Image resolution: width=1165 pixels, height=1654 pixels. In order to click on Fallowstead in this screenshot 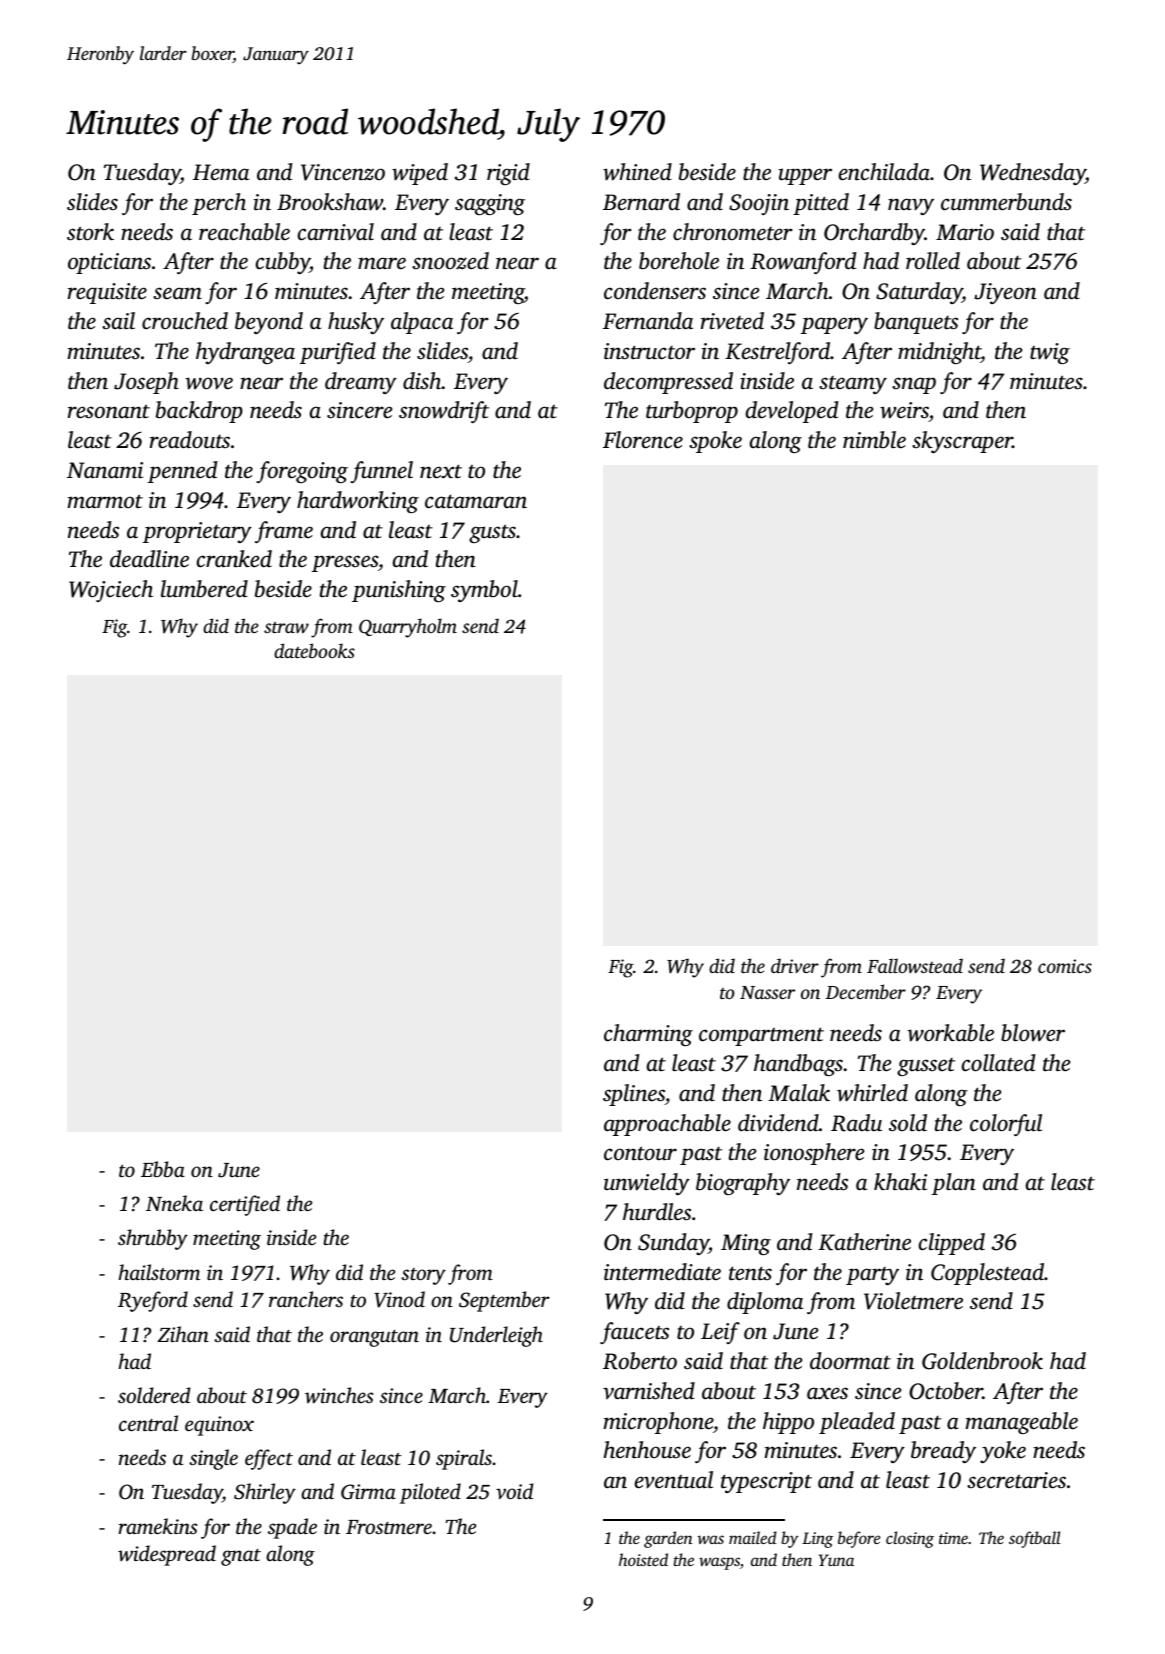, I will do `click(915, 965)`.
